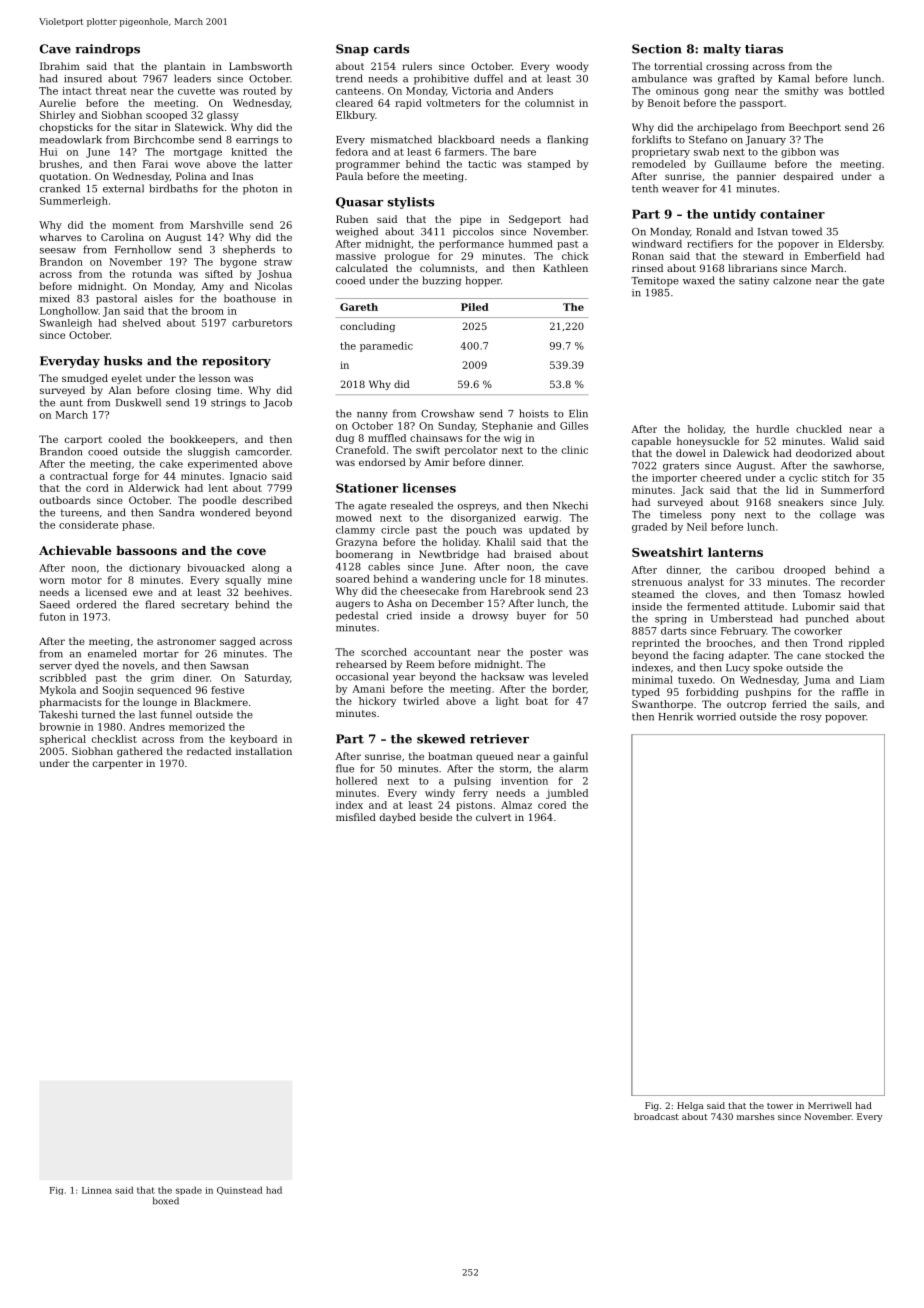  I want to click on broadcast, so click(656, 1116).
